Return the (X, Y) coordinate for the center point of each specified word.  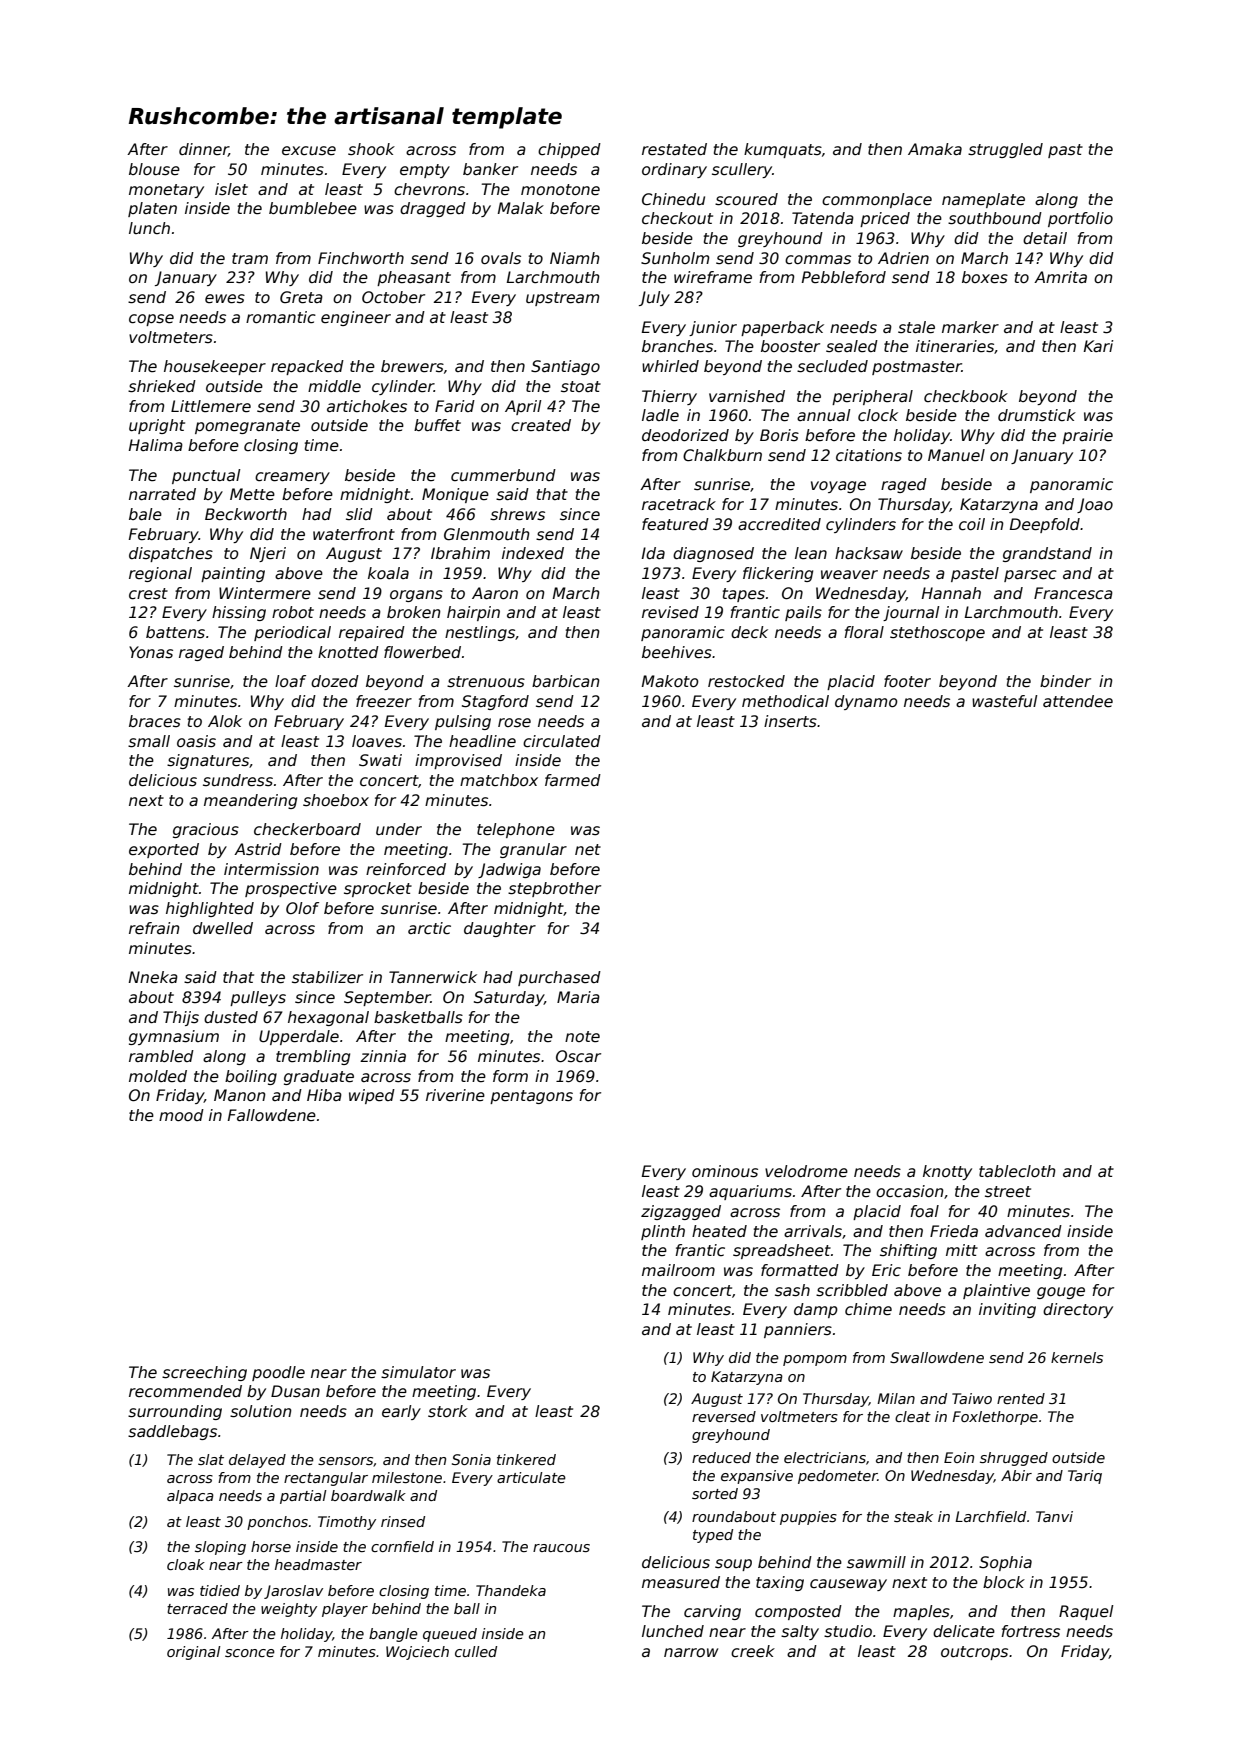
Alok (225, 721)
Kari (1099, 346)
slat (211, 1459)
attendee (1078, 701)
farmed (573, 780)
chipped (569, 150)
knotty (947, 1172)
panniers (798, 1330)
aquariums (750, 1192)
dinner (204, 150)
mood (181, 1115)
